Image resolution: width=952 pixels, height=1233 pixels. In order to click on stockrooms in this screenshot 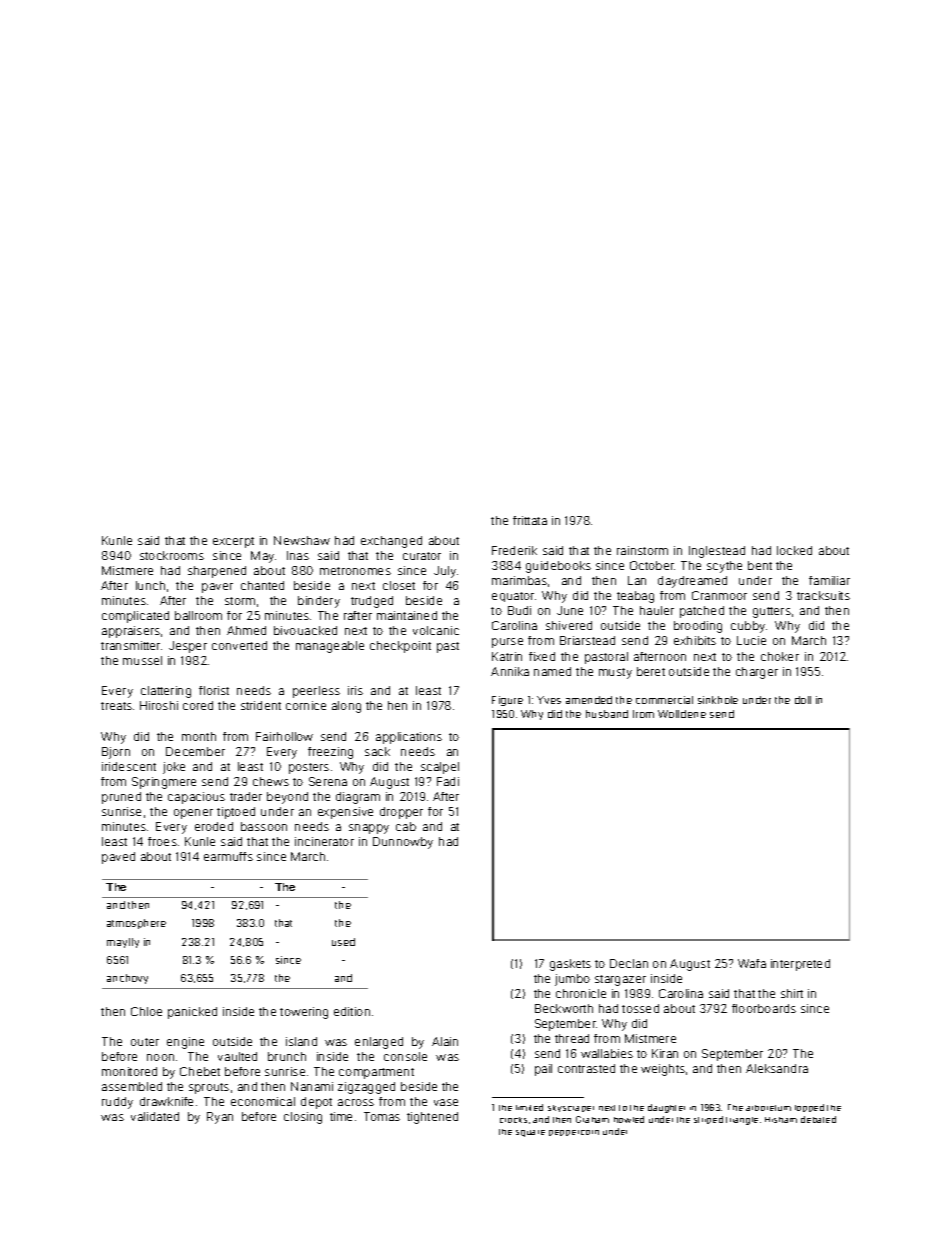, I will do `click(172, 555)`.
